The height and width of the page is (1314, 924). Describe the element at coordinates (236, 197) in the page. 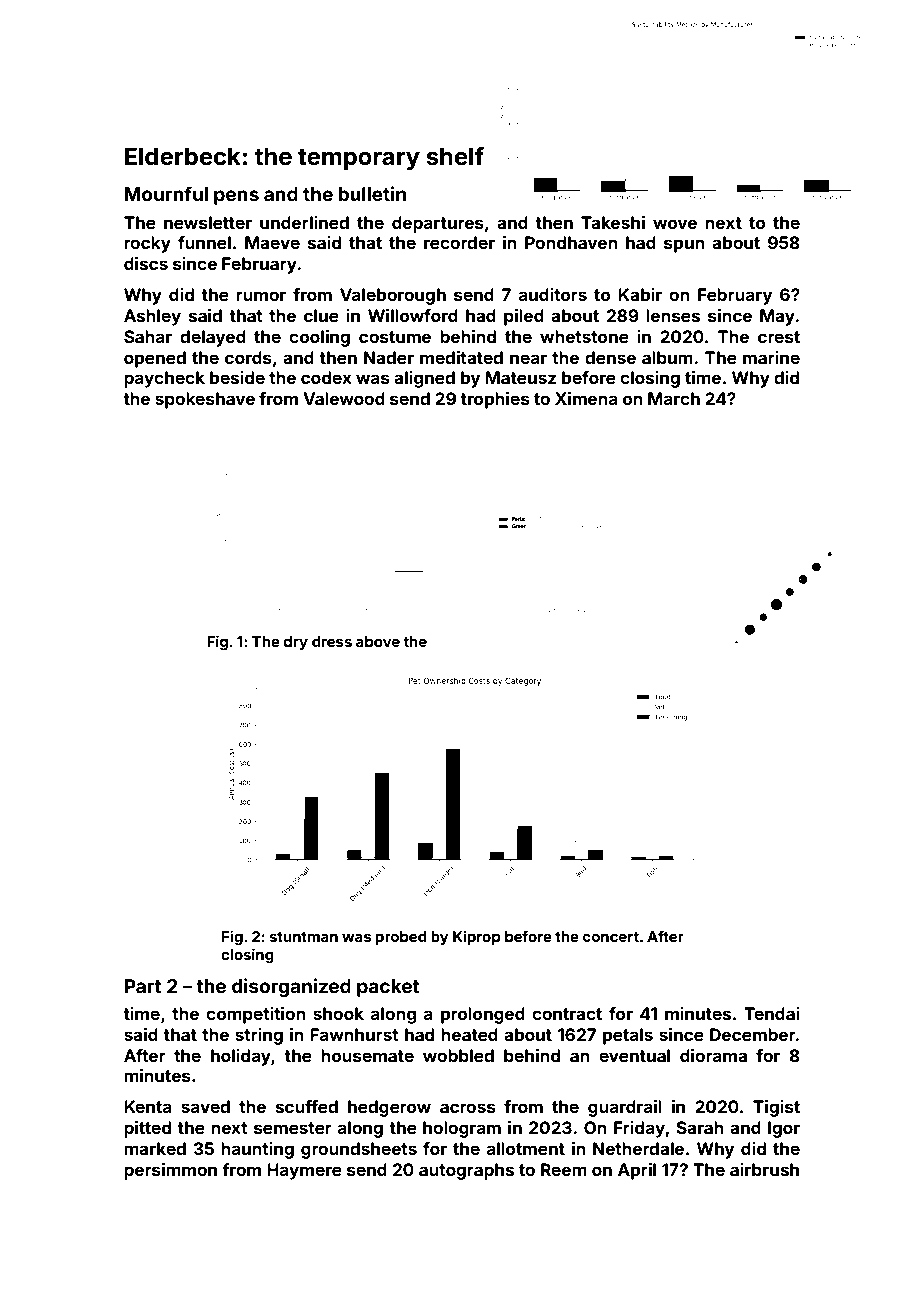

I see `pens` at that location.
